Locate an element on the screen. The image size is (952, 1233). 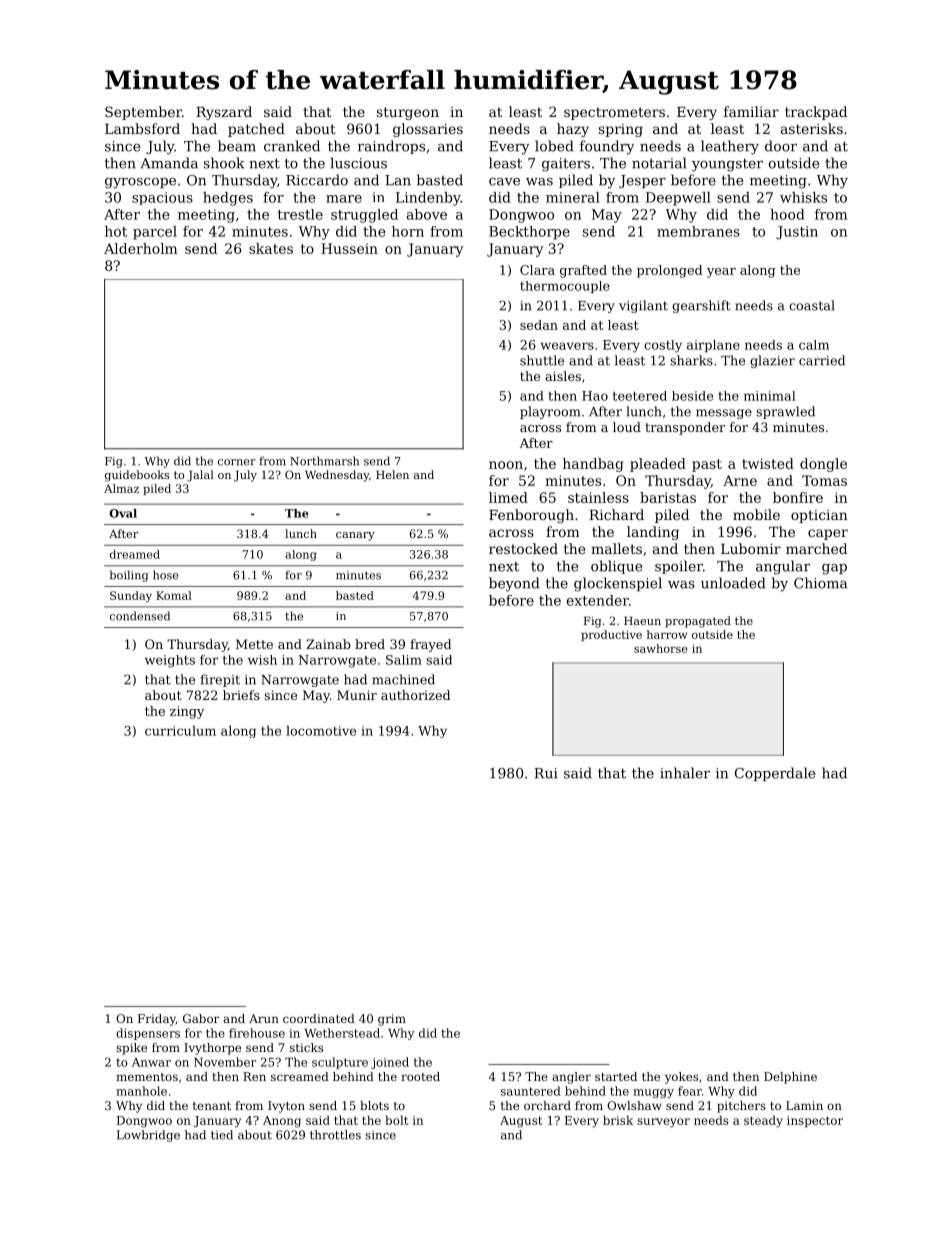
sturgeon is located at coordinates (408, 113).
